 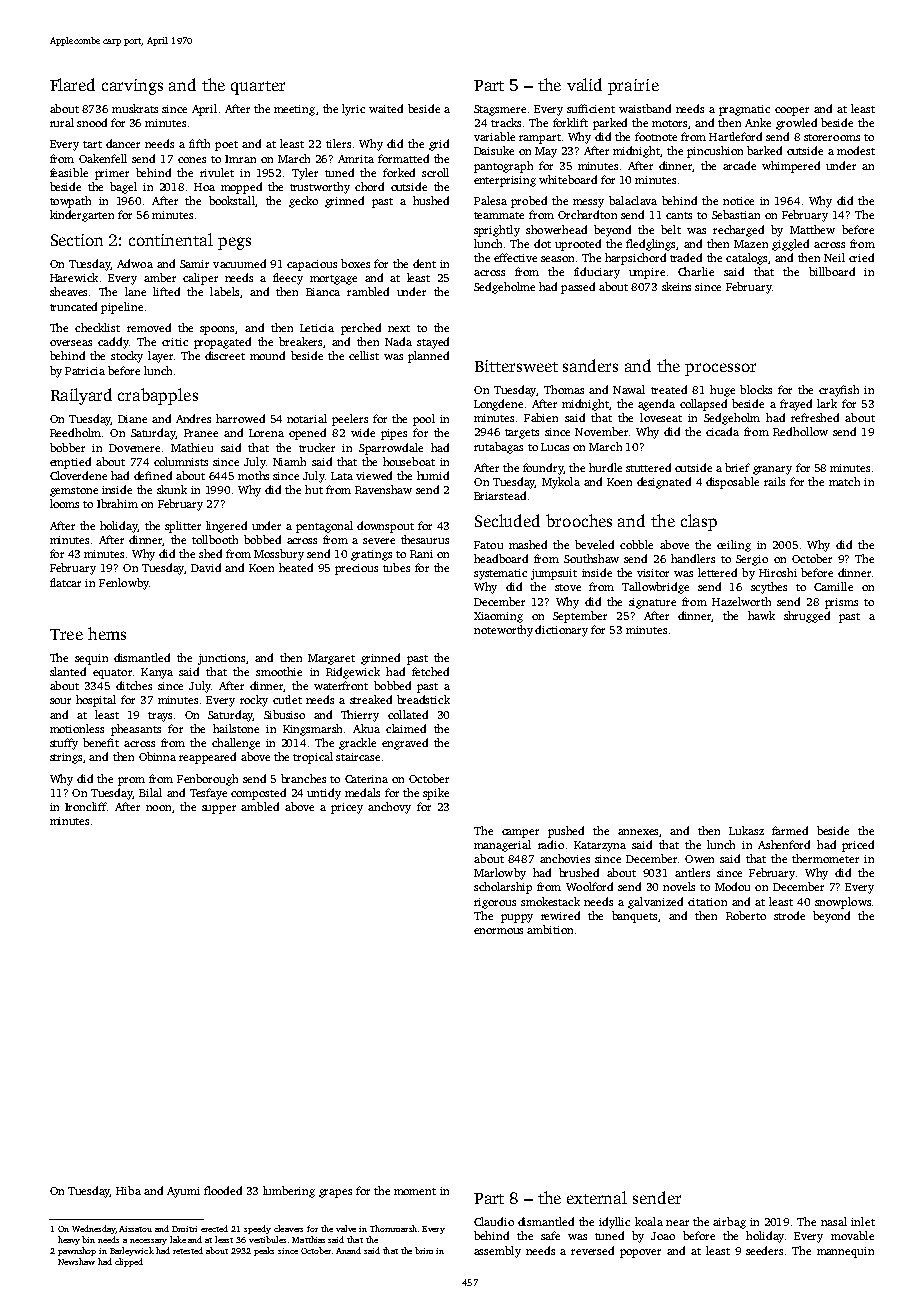 I want to click on precious, so click(x=356, y=569).
